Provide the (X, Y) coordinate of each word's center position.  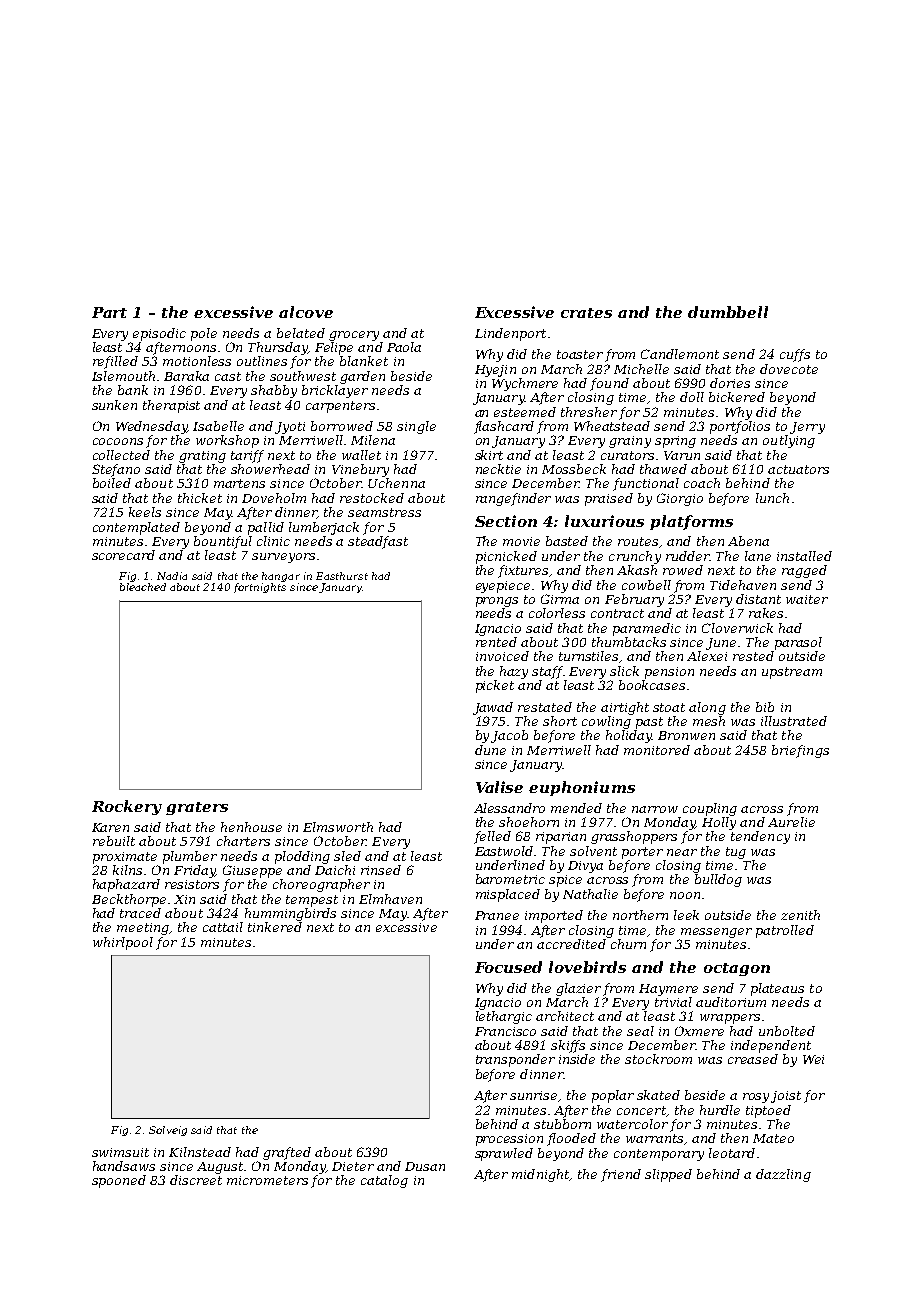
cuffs (795, 355)
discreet (196, 1180)
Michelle (641, 369)
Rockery (127, 807)
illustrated (794, 721)
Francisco (505, 1031)
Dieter (353, 1166)
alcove (306, 312)
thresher (589, 412)
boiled (112, 483)
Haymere (668, 990)
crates (586, 313)
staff (548, 672)
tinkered (275, 927)
